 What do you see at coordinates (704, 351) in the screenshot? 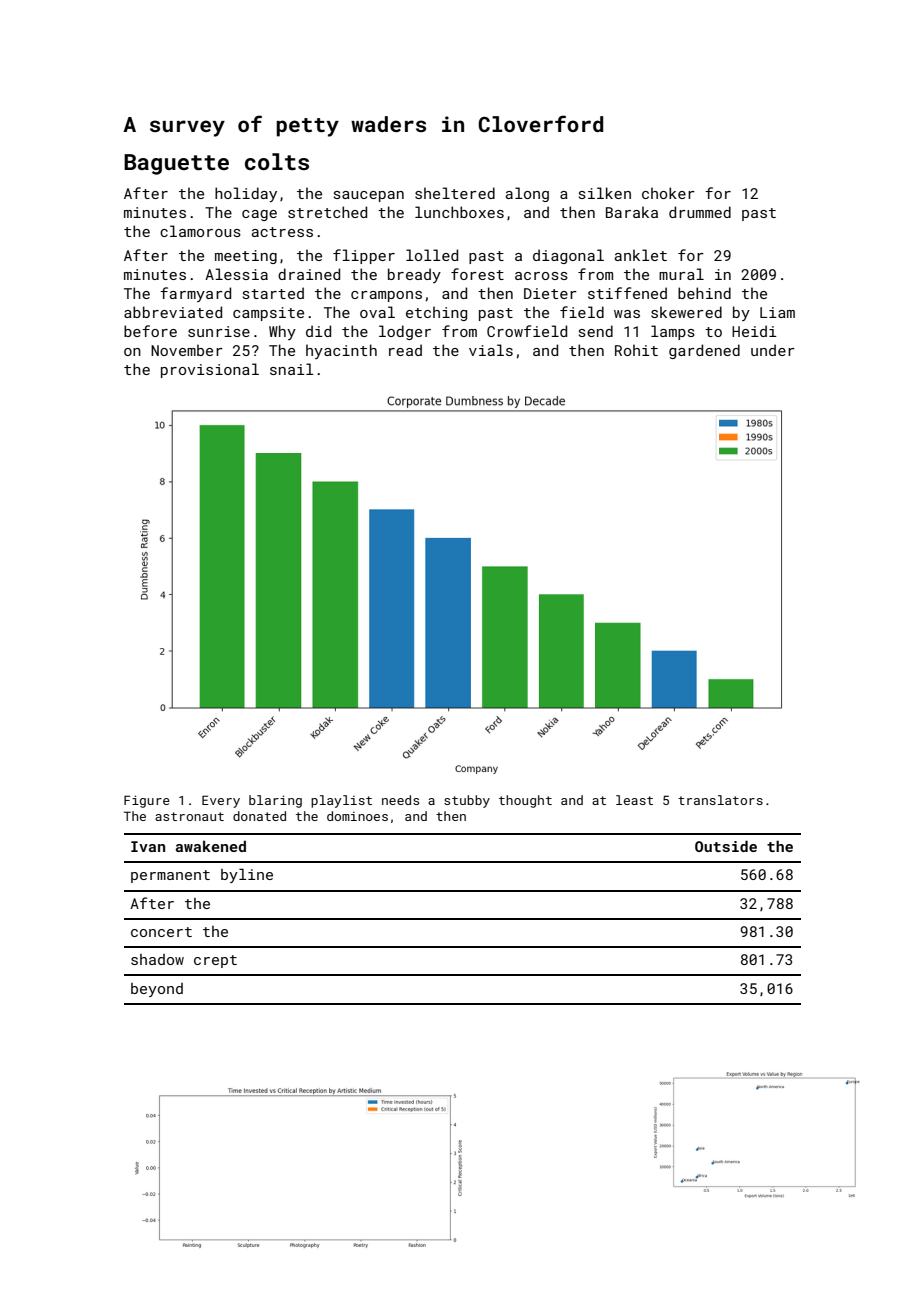
I see `gardened` at bounding box center [704, 351].
